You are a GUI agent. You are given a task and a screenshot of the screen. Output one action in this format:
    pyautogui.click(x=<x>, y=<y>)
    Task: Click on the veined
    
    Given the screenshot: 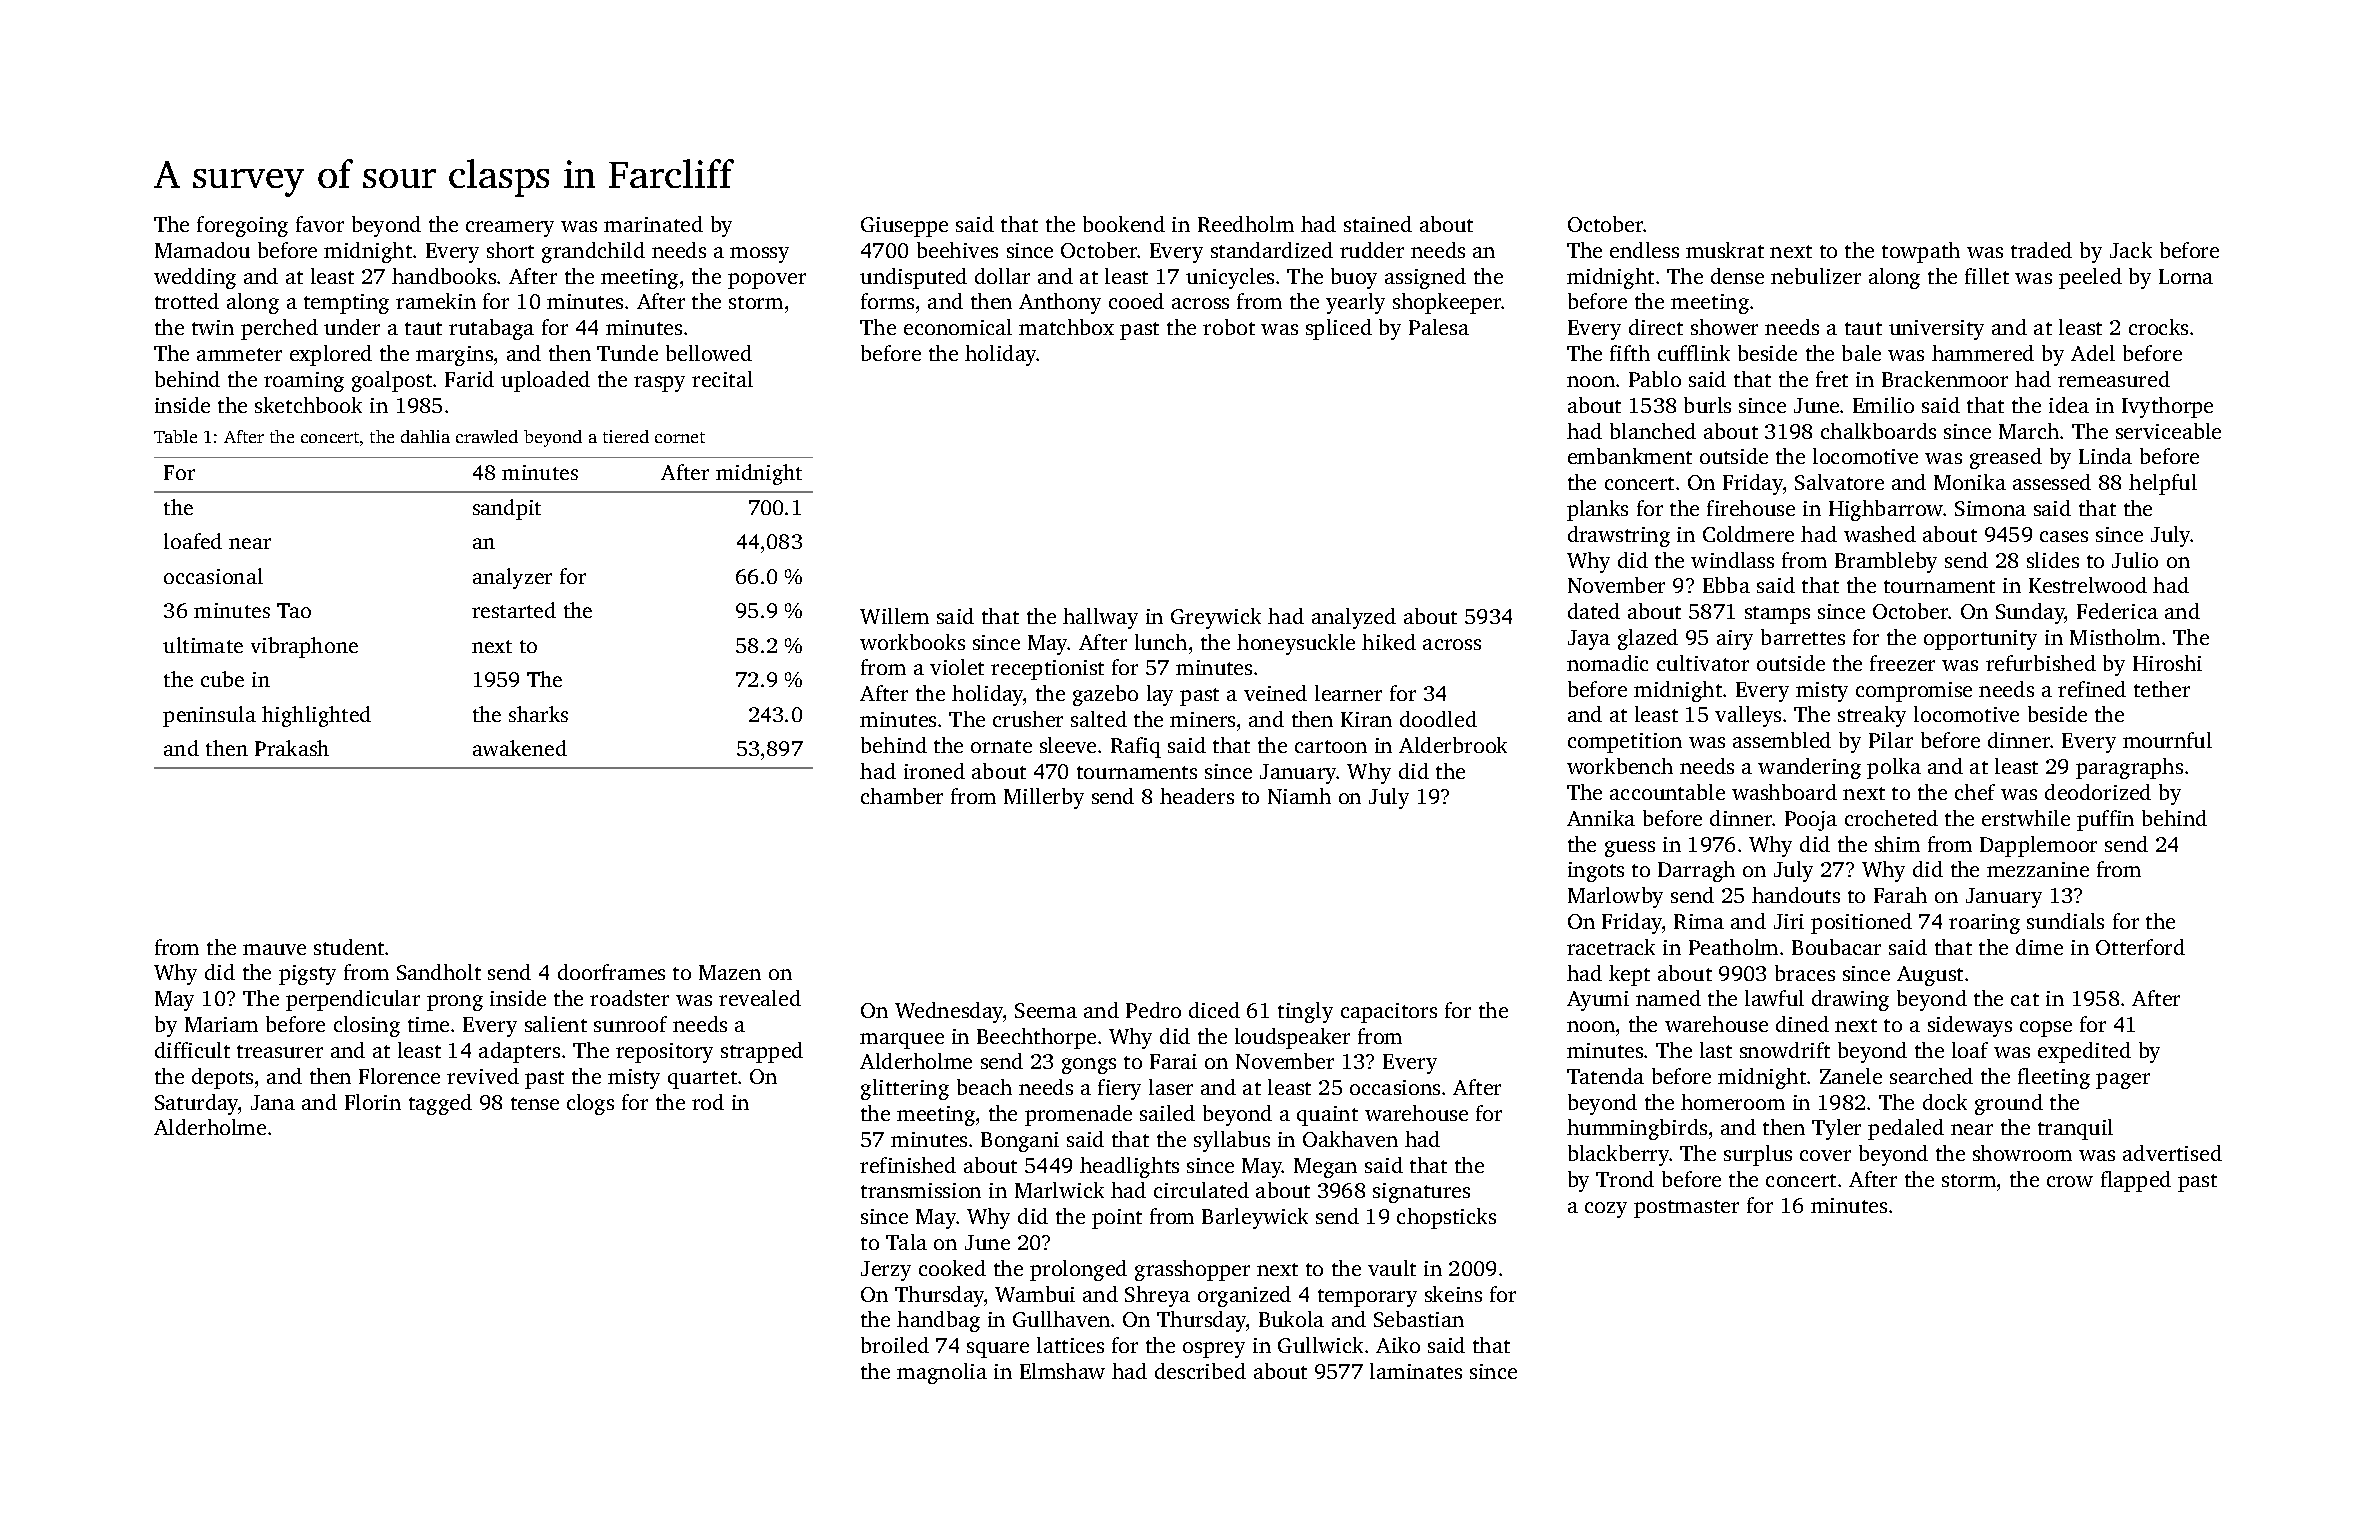 What is the action you would take?
    pyautogui.click(x=1275, y=693)
